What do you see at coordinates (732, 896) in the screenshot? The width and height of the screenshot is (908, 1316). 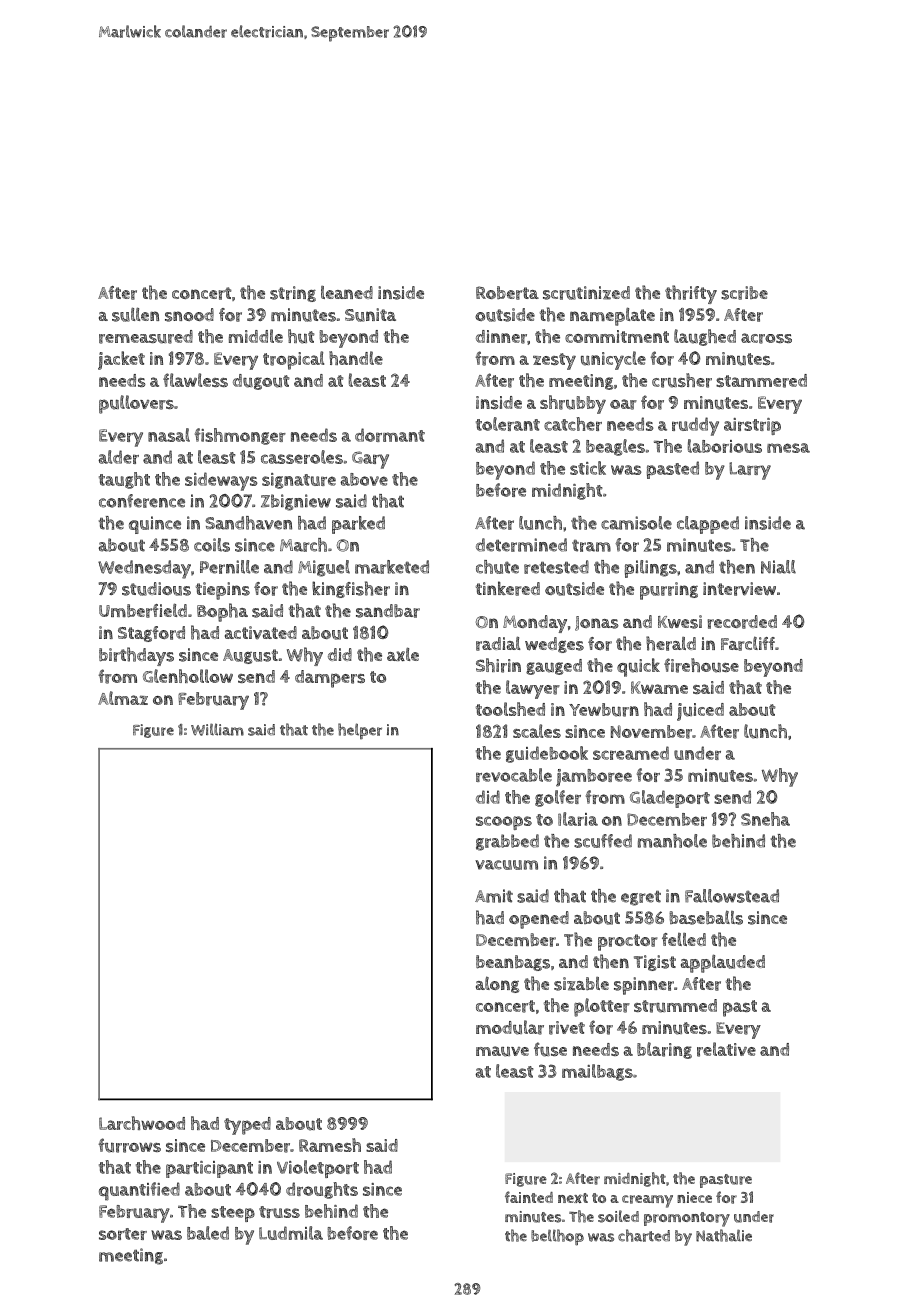 I see `Fallowstead` at bounding box center [732, 896].
